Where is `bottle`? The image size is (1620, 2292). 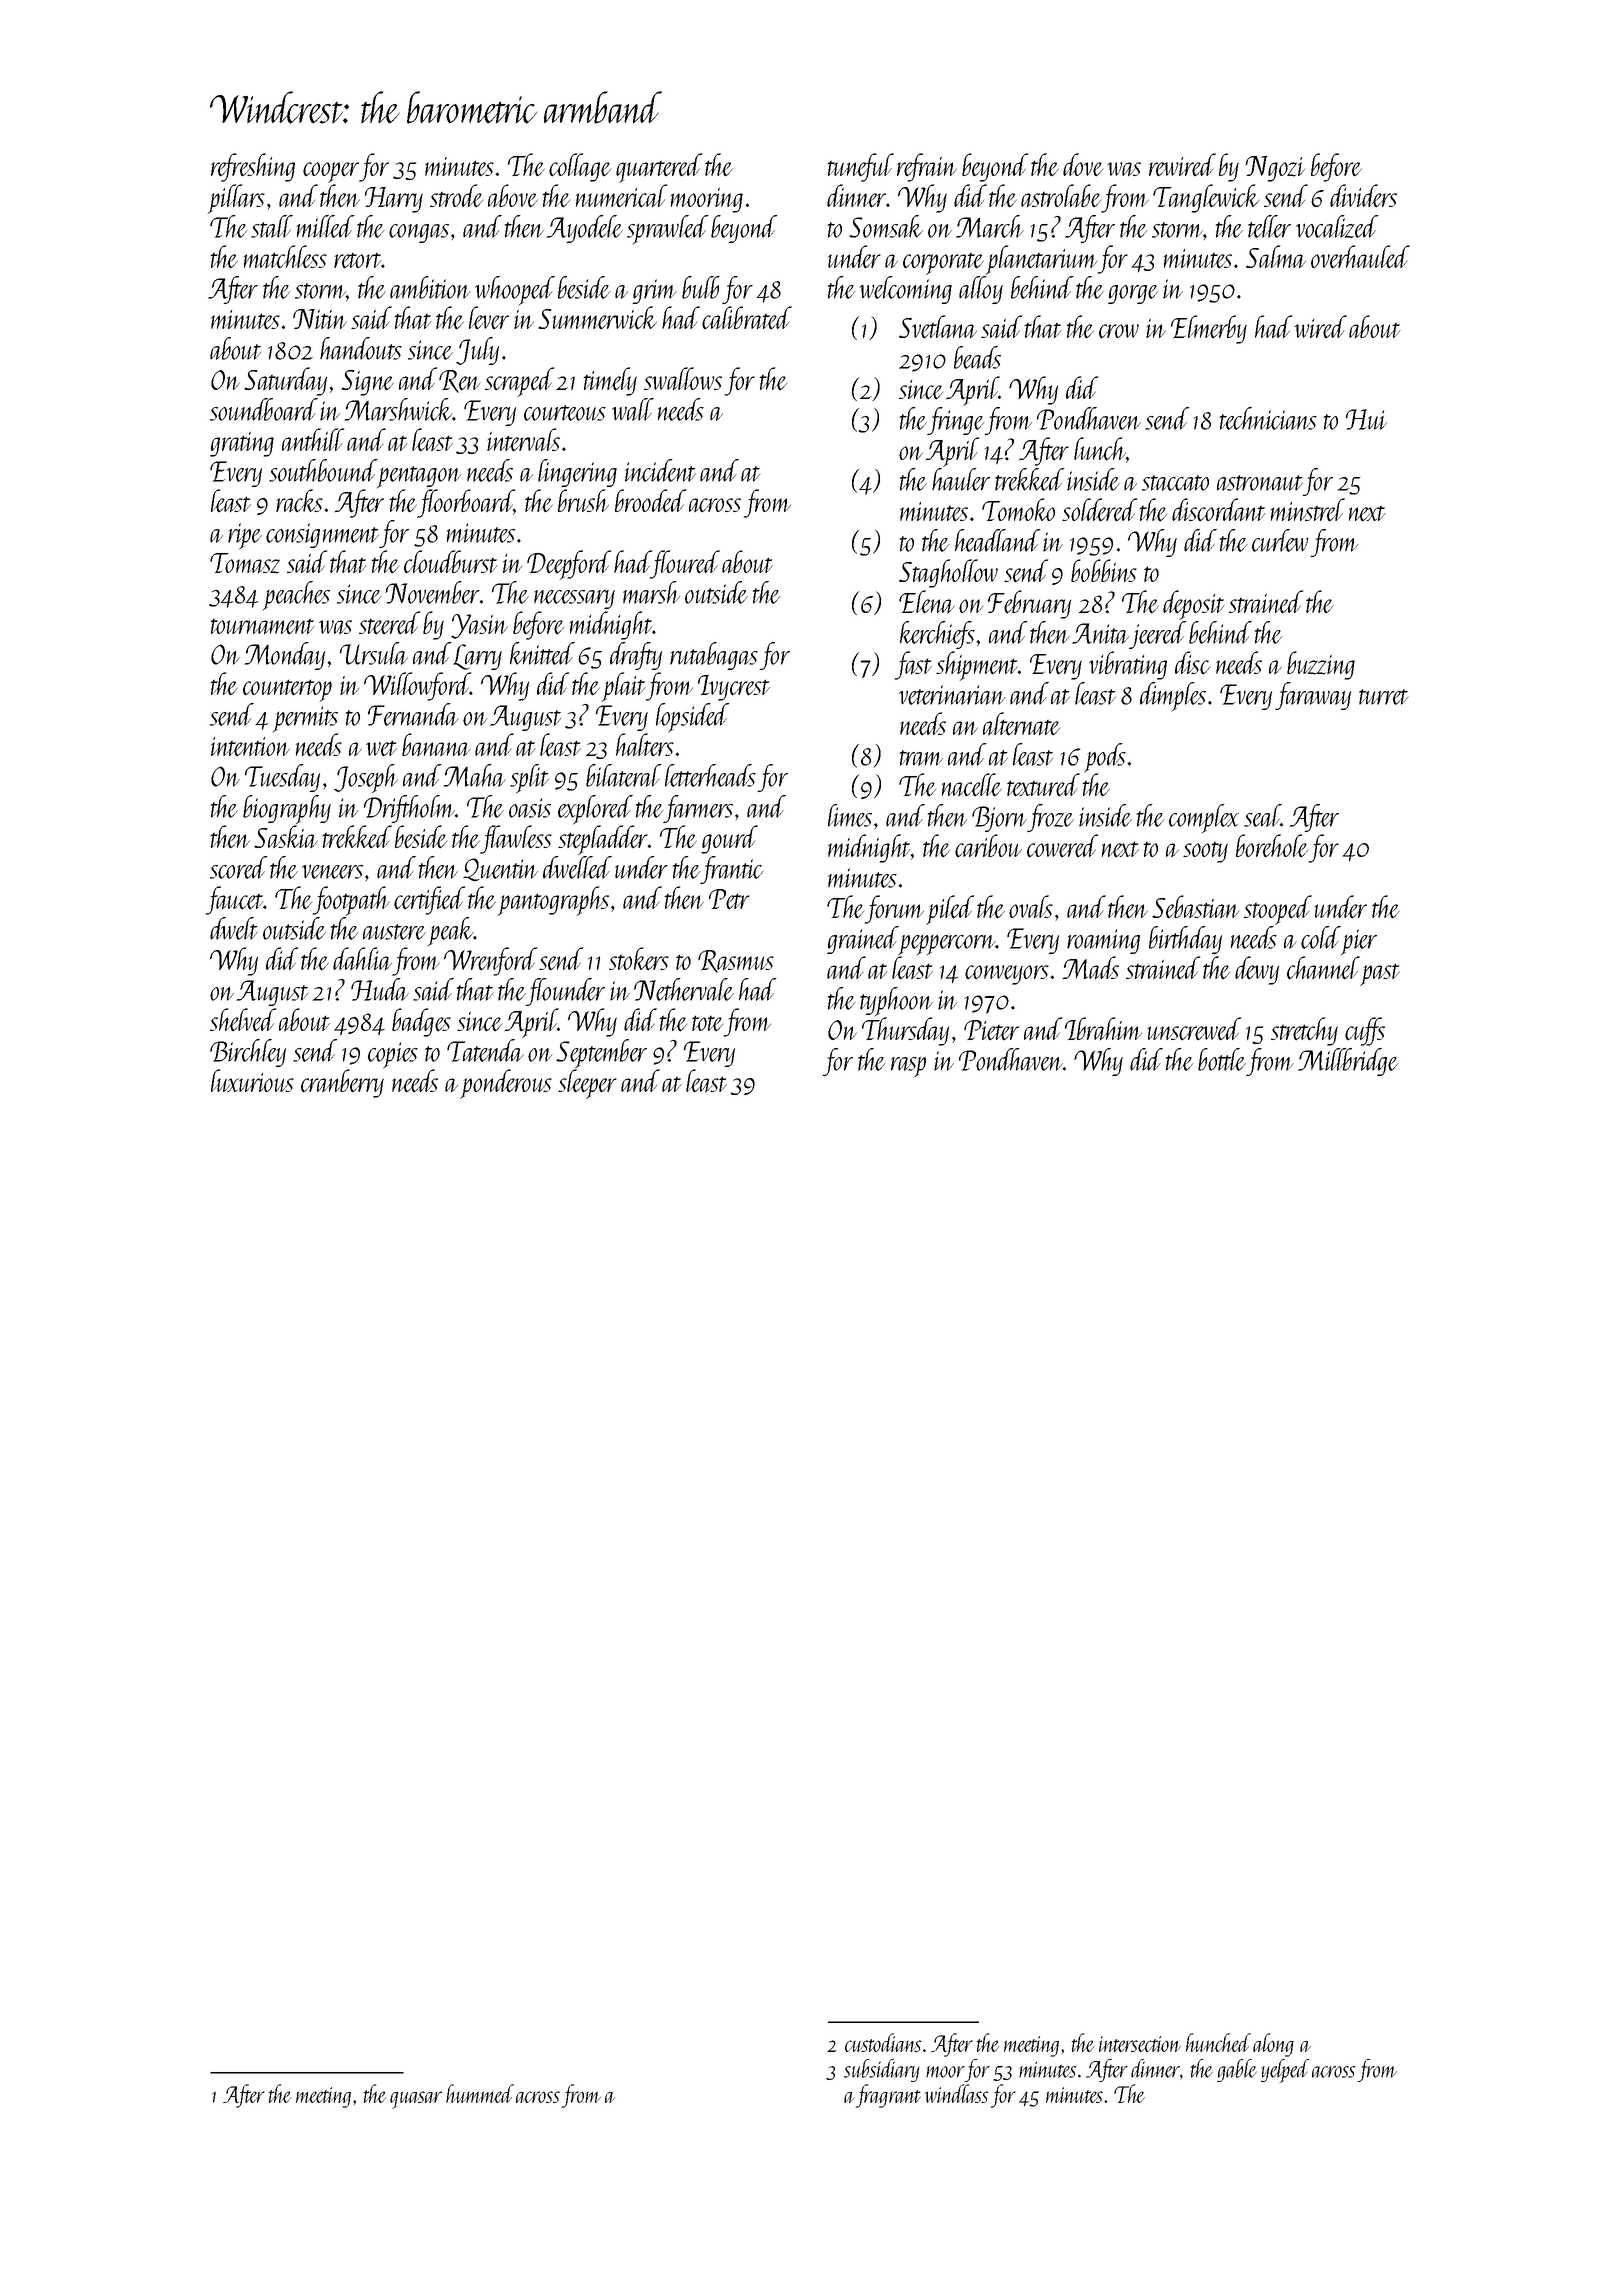
bottle is located at coordinates (1222, 1059).
